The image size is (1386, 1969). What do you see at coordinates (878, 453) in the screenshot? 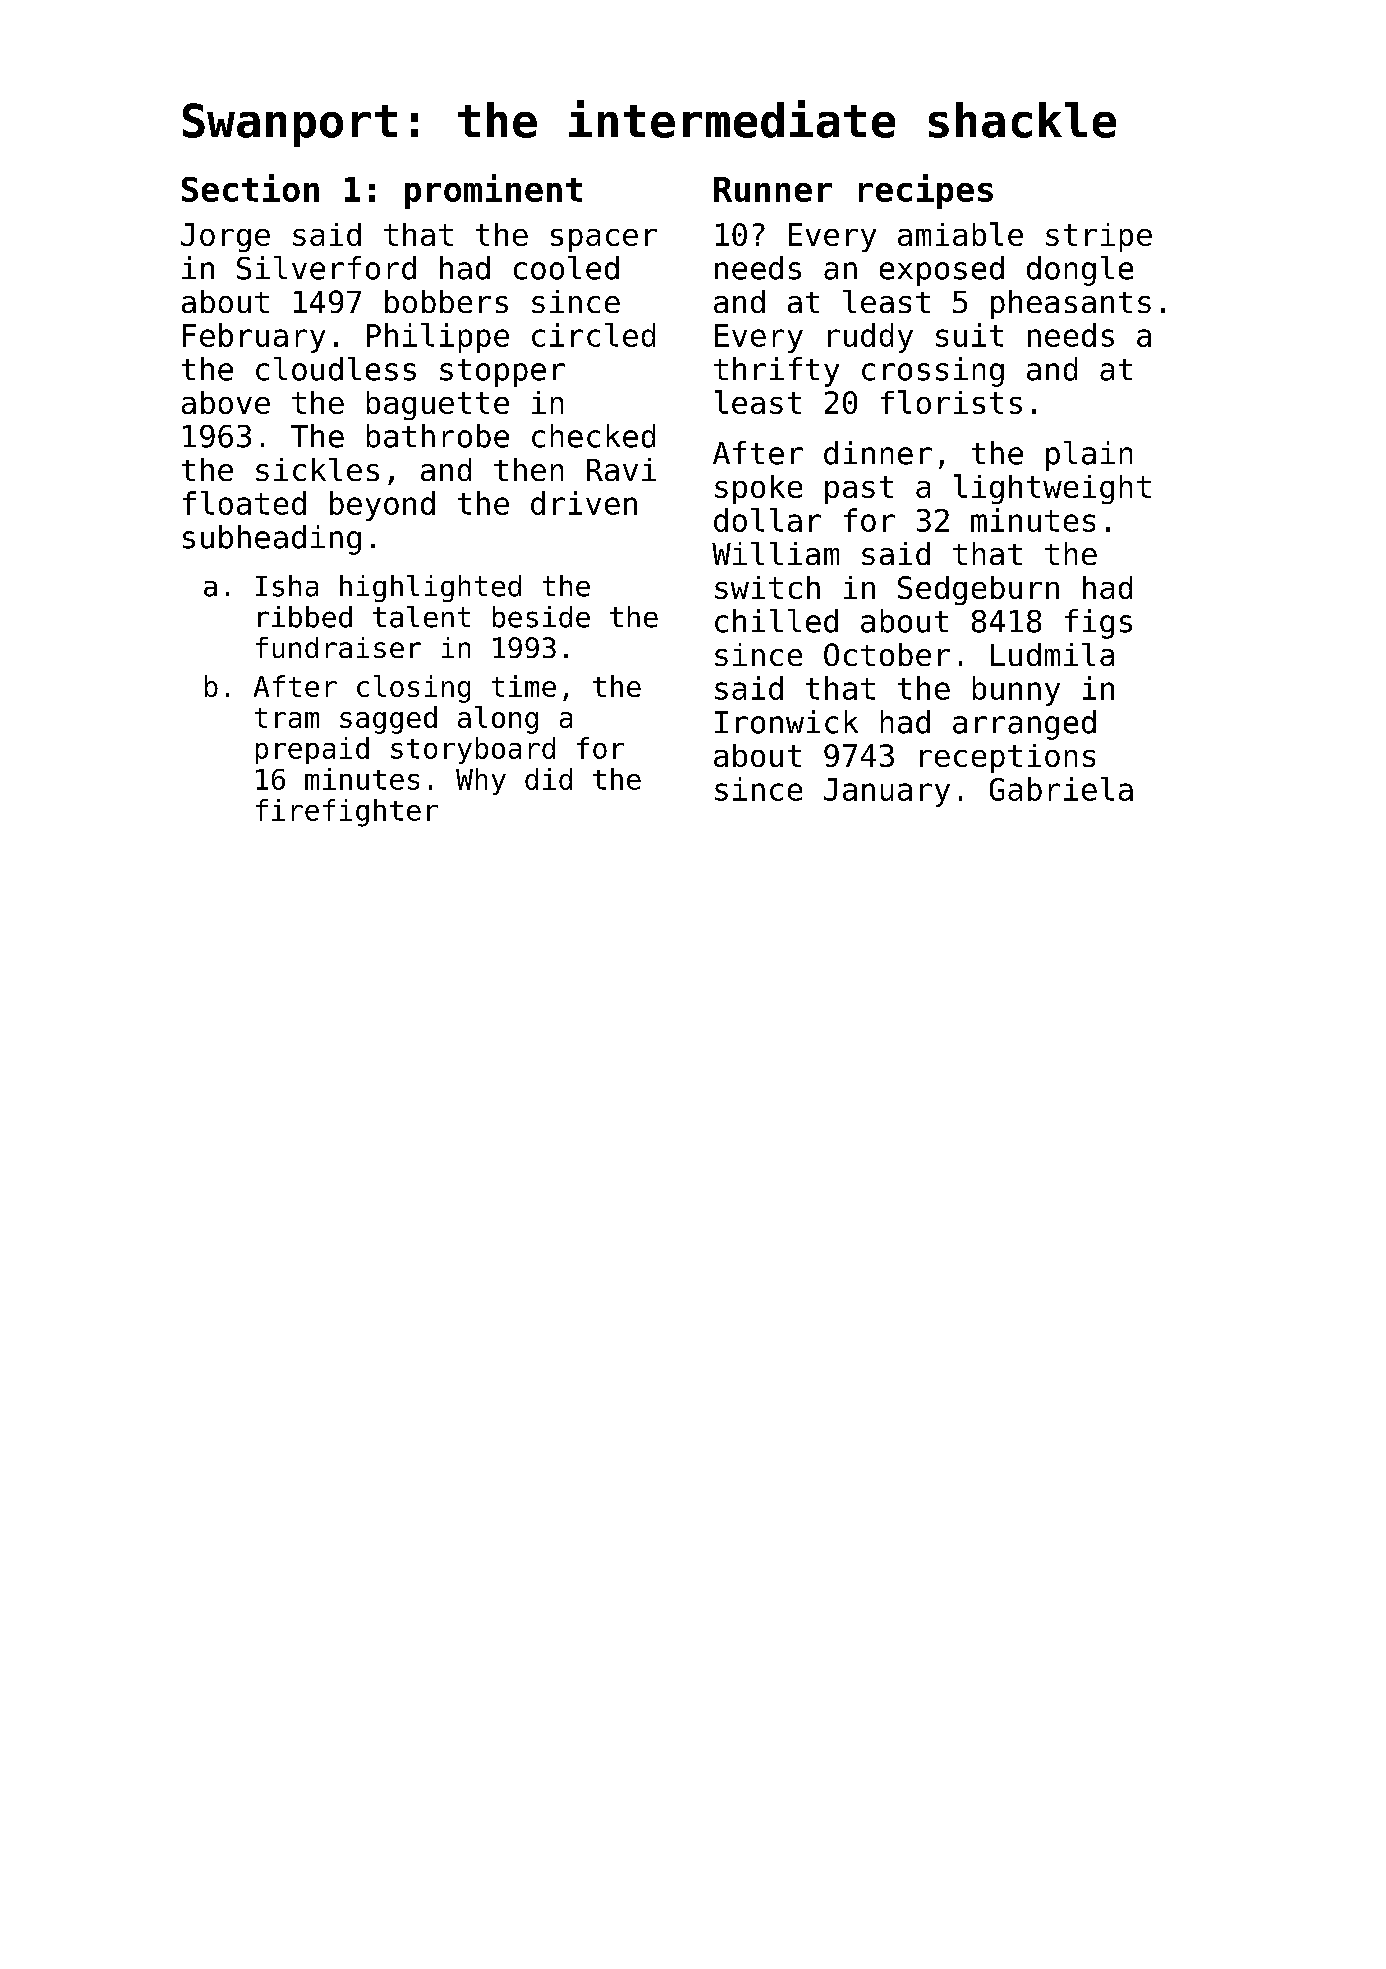
I see `dinner` at bounding box center [878, 453].
